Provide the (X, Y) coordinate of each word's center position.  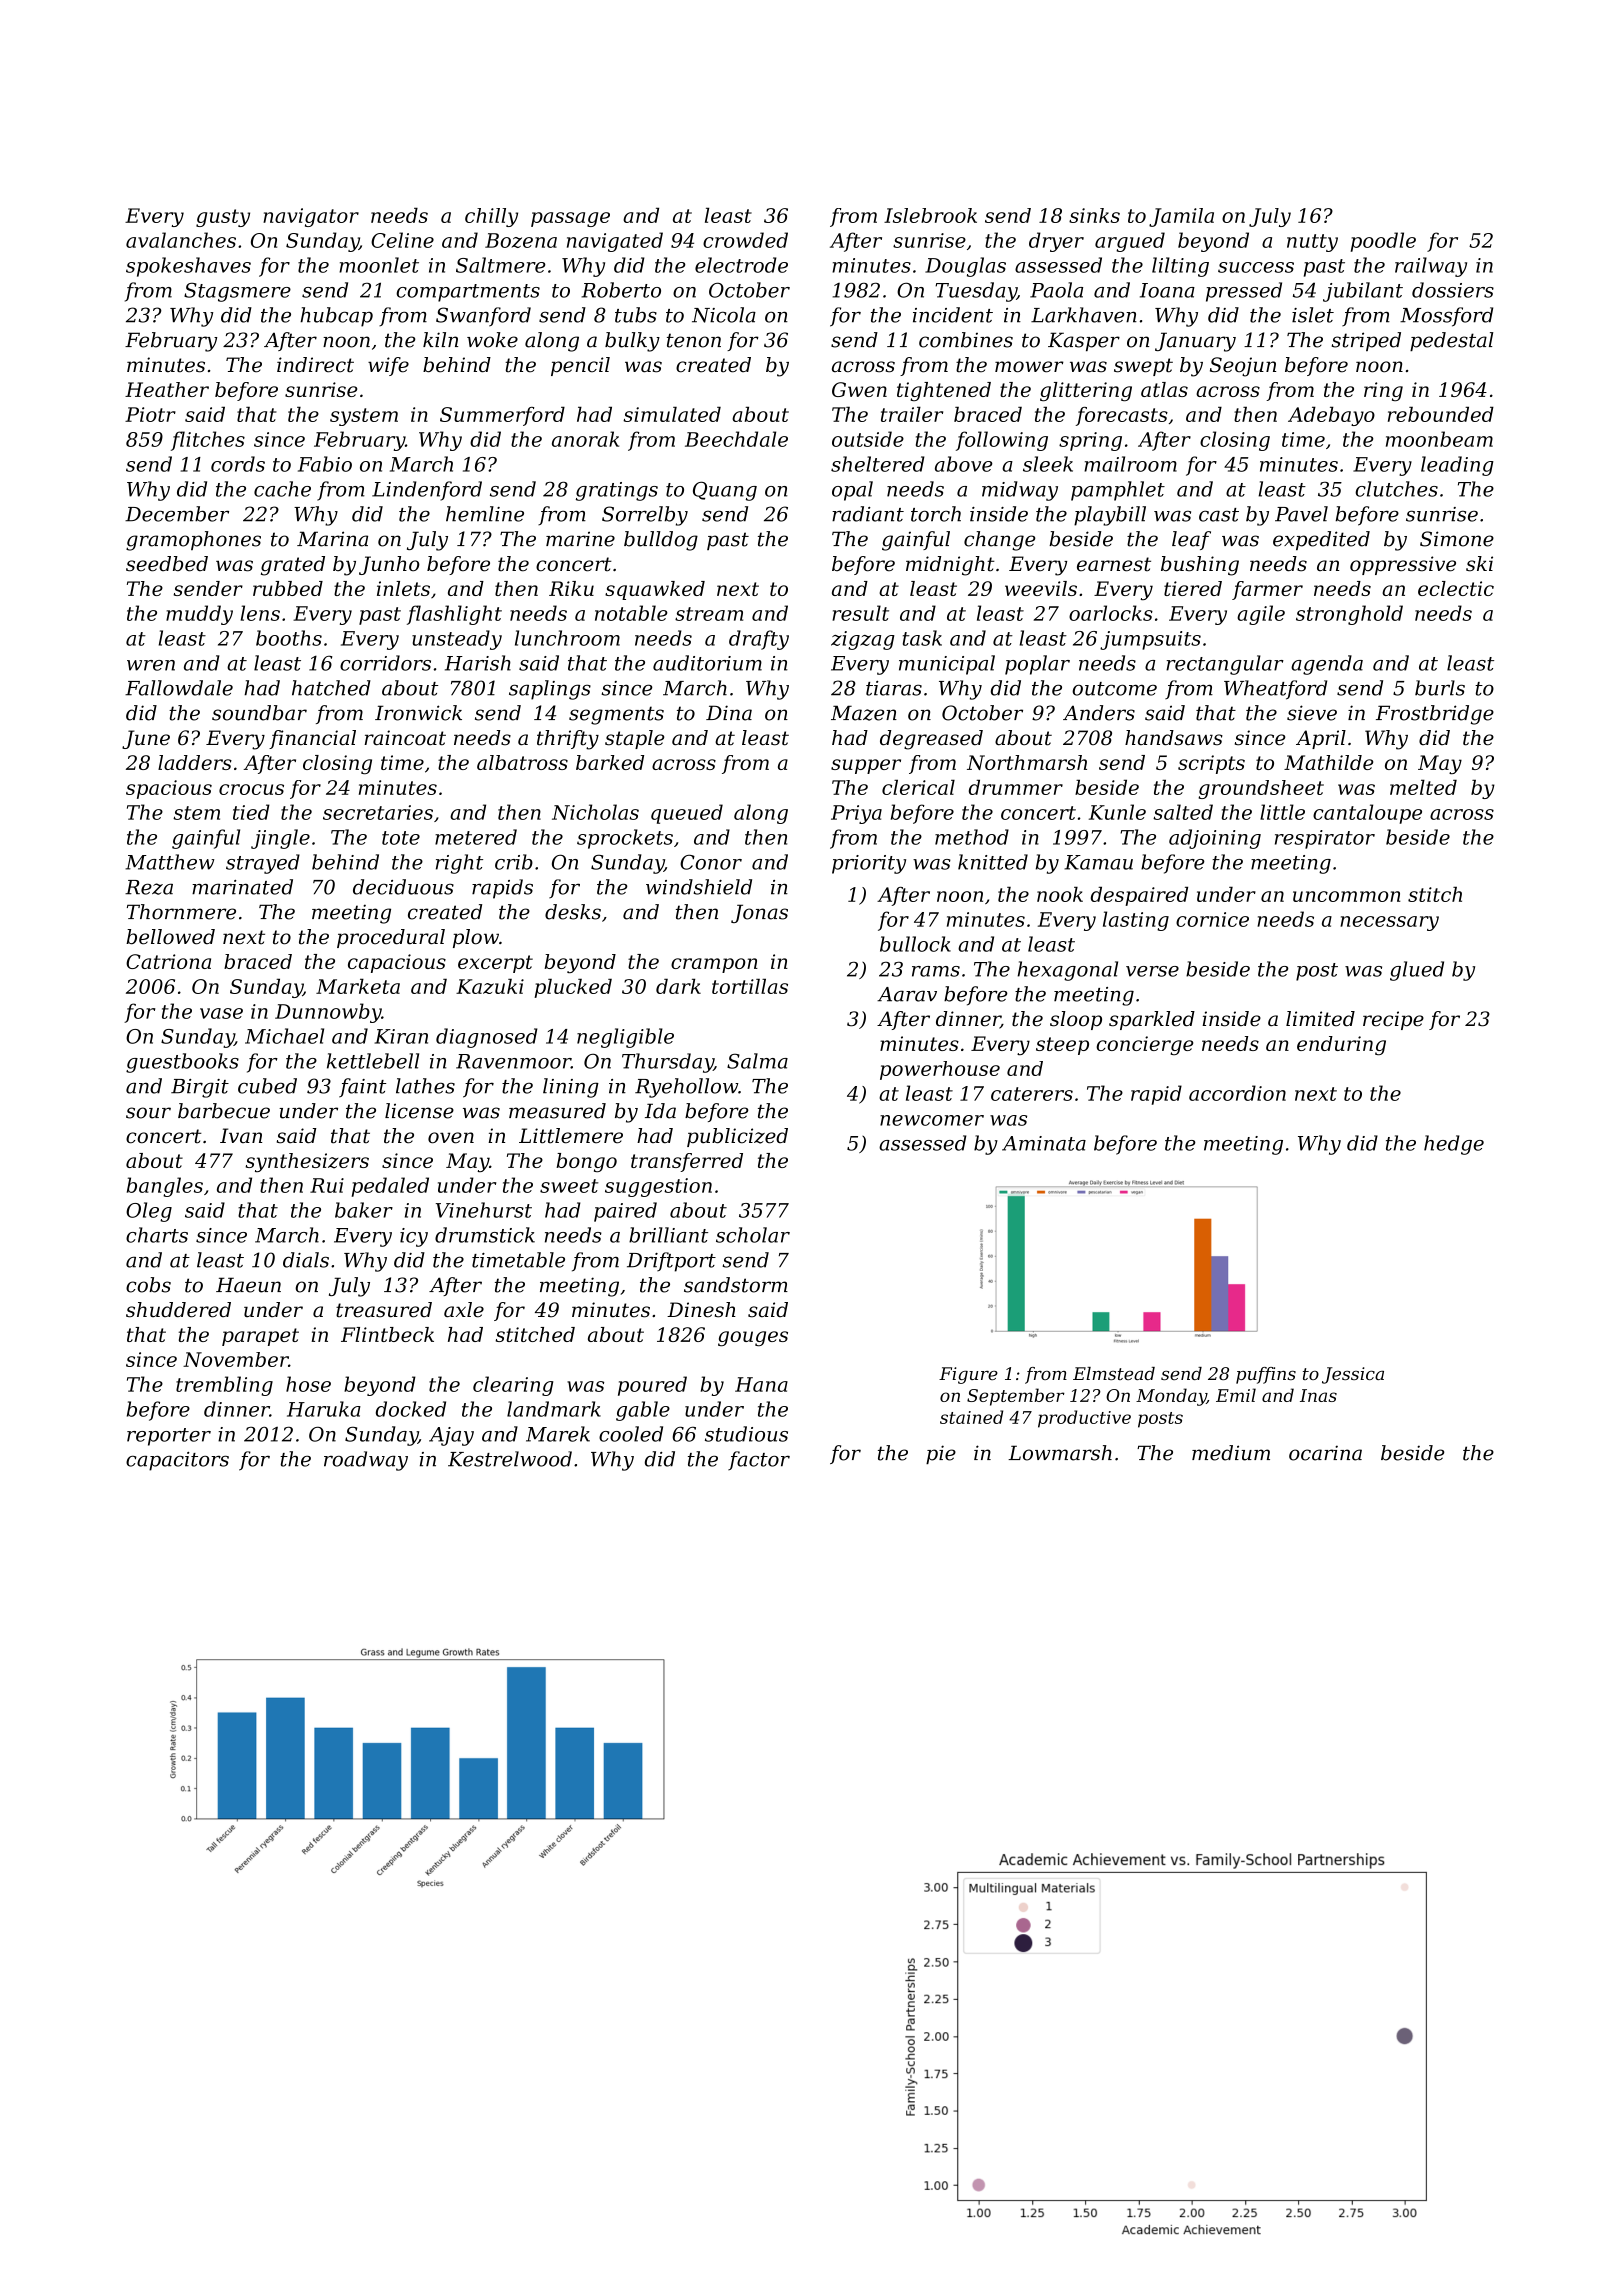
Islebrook (930, 215)
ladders (195, 762)
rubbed (288, 588)
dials (306, 1260)
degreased (931, 740)
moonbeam (1439, 439)
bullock (915, 944)
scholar (753, 1235)
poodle (1383, 242)
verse (1152, 971)
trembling (224, 1386)
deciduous (403, 887)
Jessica (1353, 1375)
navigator (311, 217)
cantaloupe (1367, 814)
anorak (585, 439)
